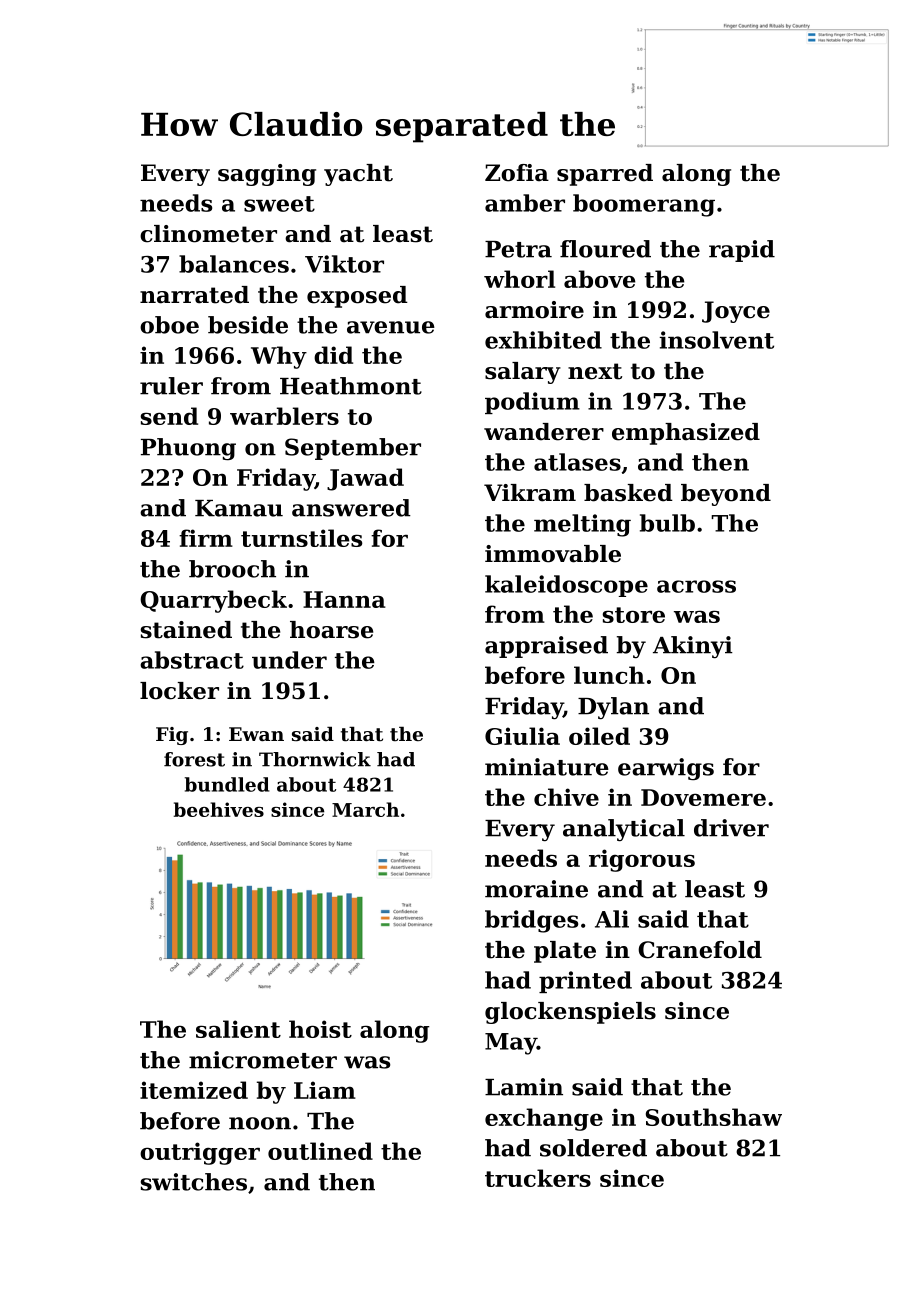 The width and height of the screenshot is (924, 1311). Describe the element at coordinates (194, 759) in the screenshot. I see `forest` at that location.
